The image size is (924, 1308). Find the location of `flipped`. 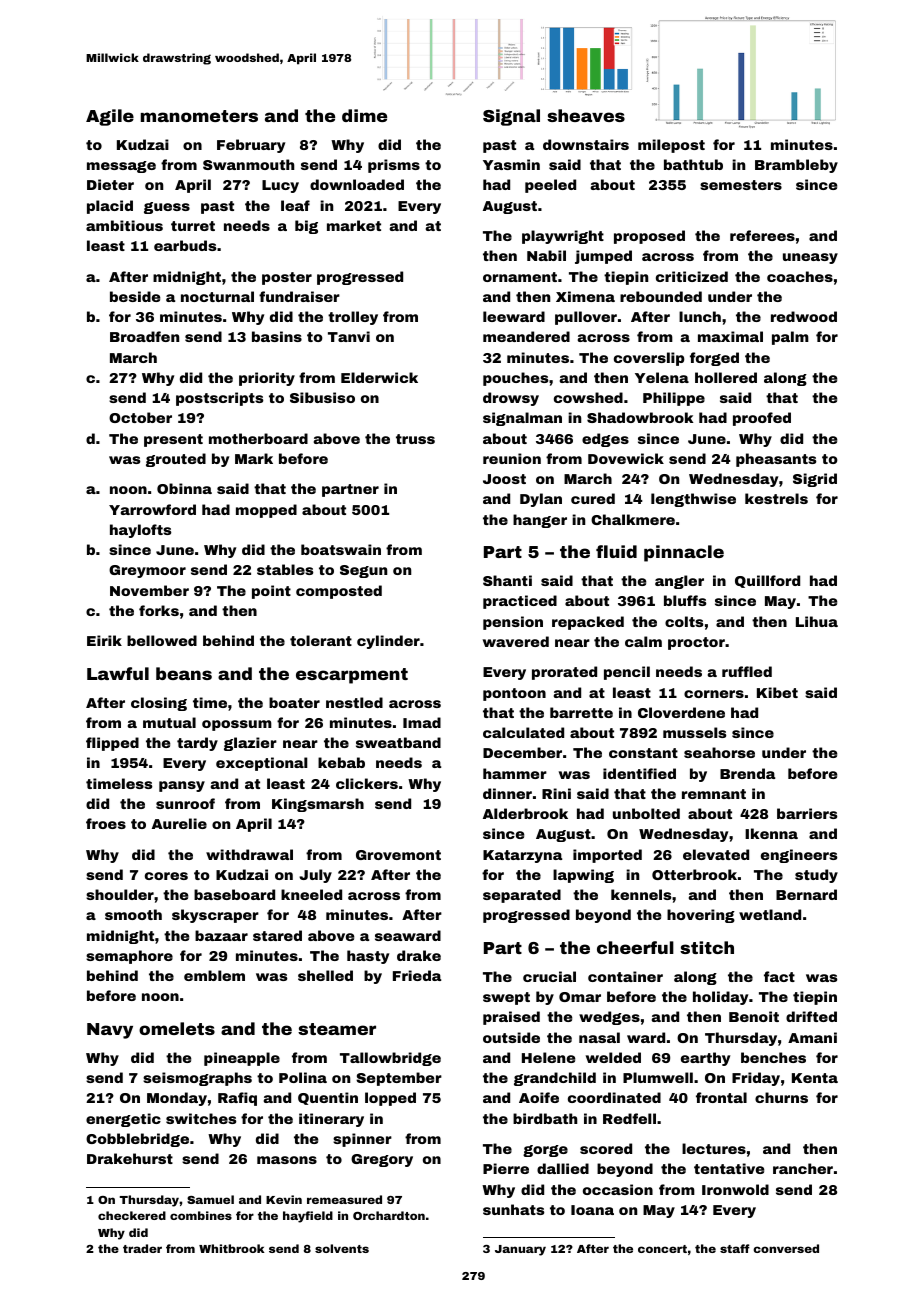

flipped is located at coordinates (112, 744).
